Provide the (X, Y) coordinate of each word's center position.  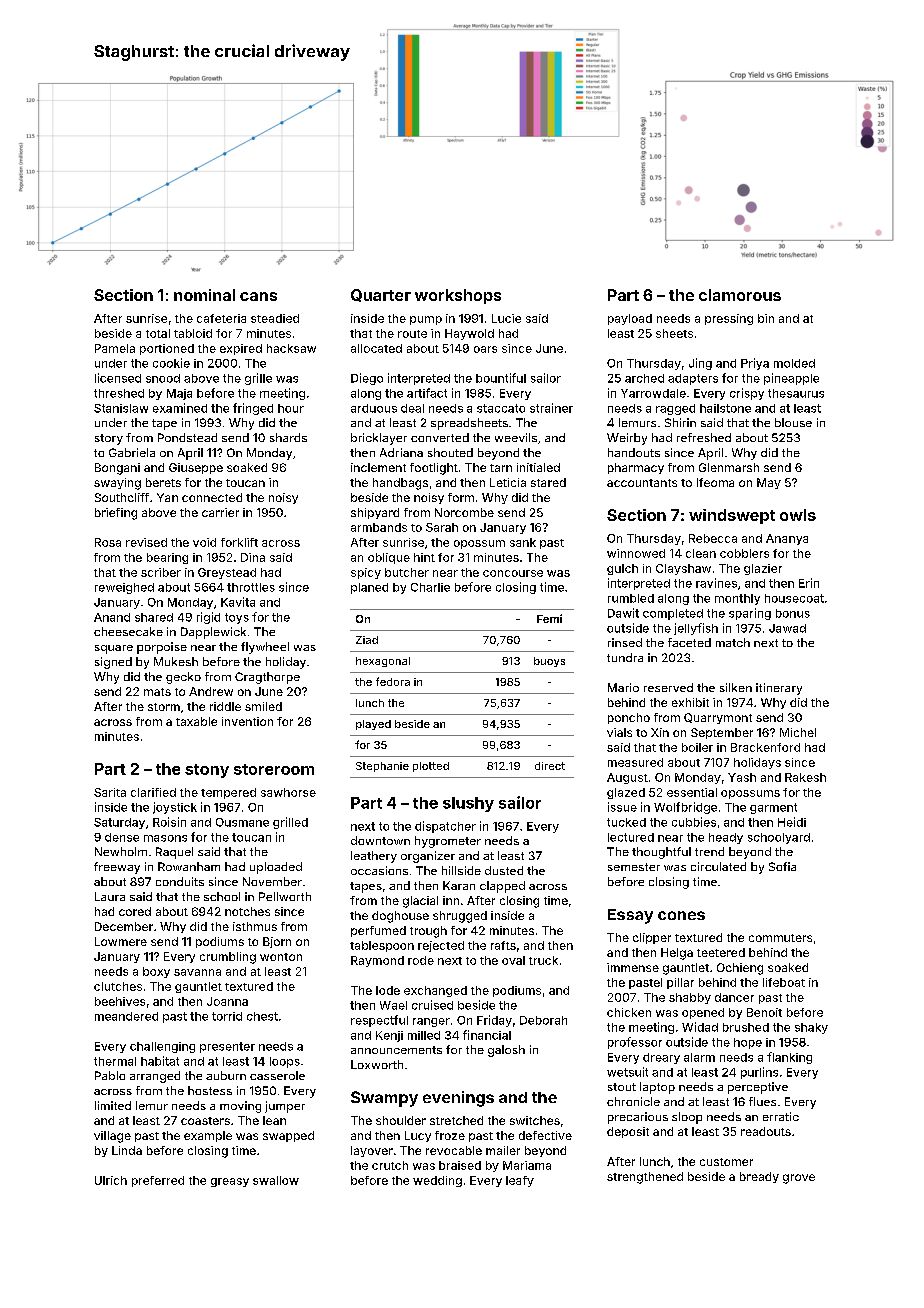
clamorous (740, 295)
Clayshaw (683, 569)
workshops (458, 296)
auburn (226, 1075)
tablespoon (382, 946)
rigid (208, 618)
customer (726, 1162)
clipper (652, 938)
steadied (275, 318)
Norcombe (464, 512)
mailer (503, 1150)
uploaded (276, 868)
